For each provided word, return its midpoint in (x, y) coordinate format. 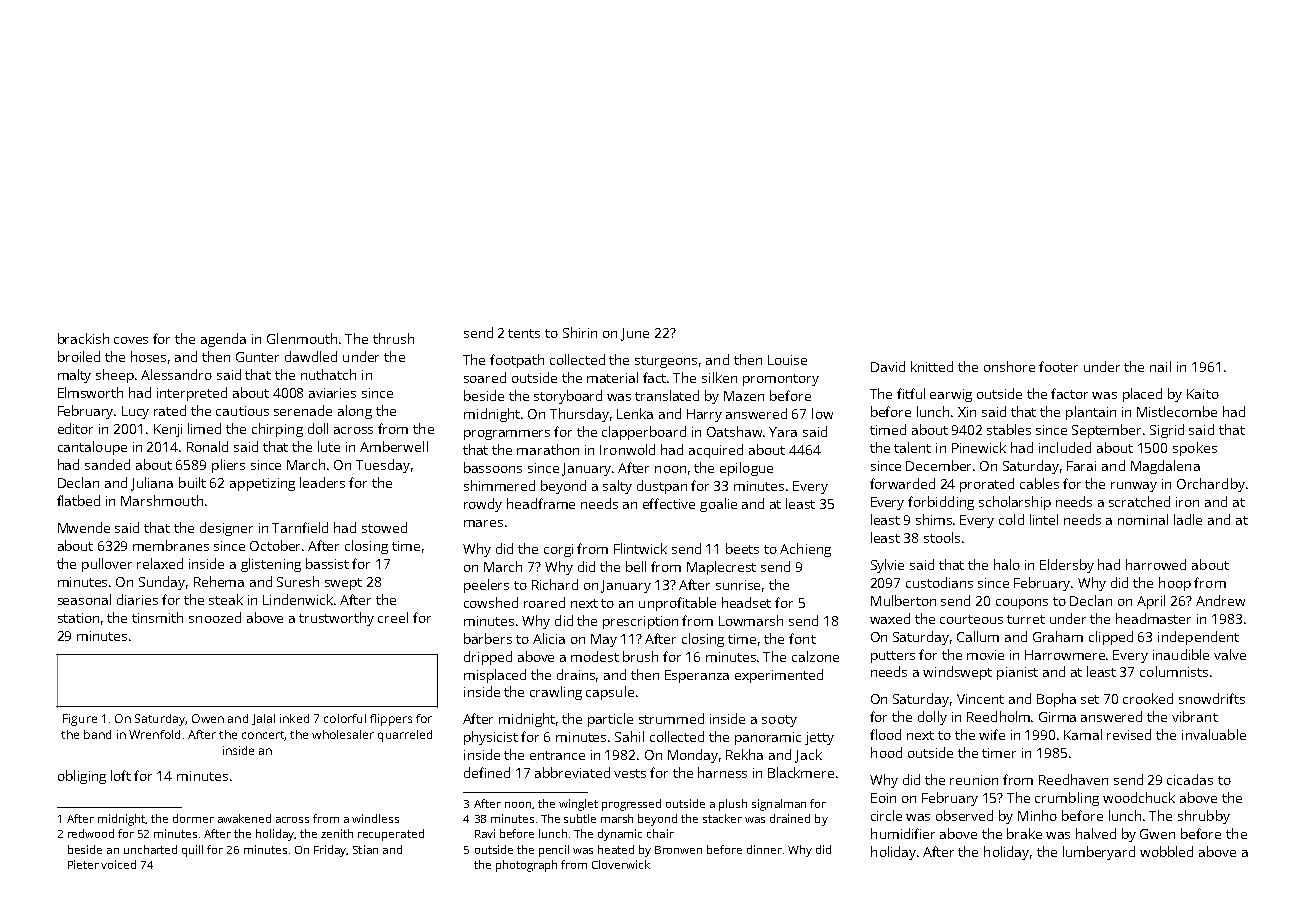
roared (544, 602)
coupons (1022, 604)
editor (75, 428)
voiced (118, 864)
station (78, 618)
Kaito (1203, 394)
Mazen (744, 396)
